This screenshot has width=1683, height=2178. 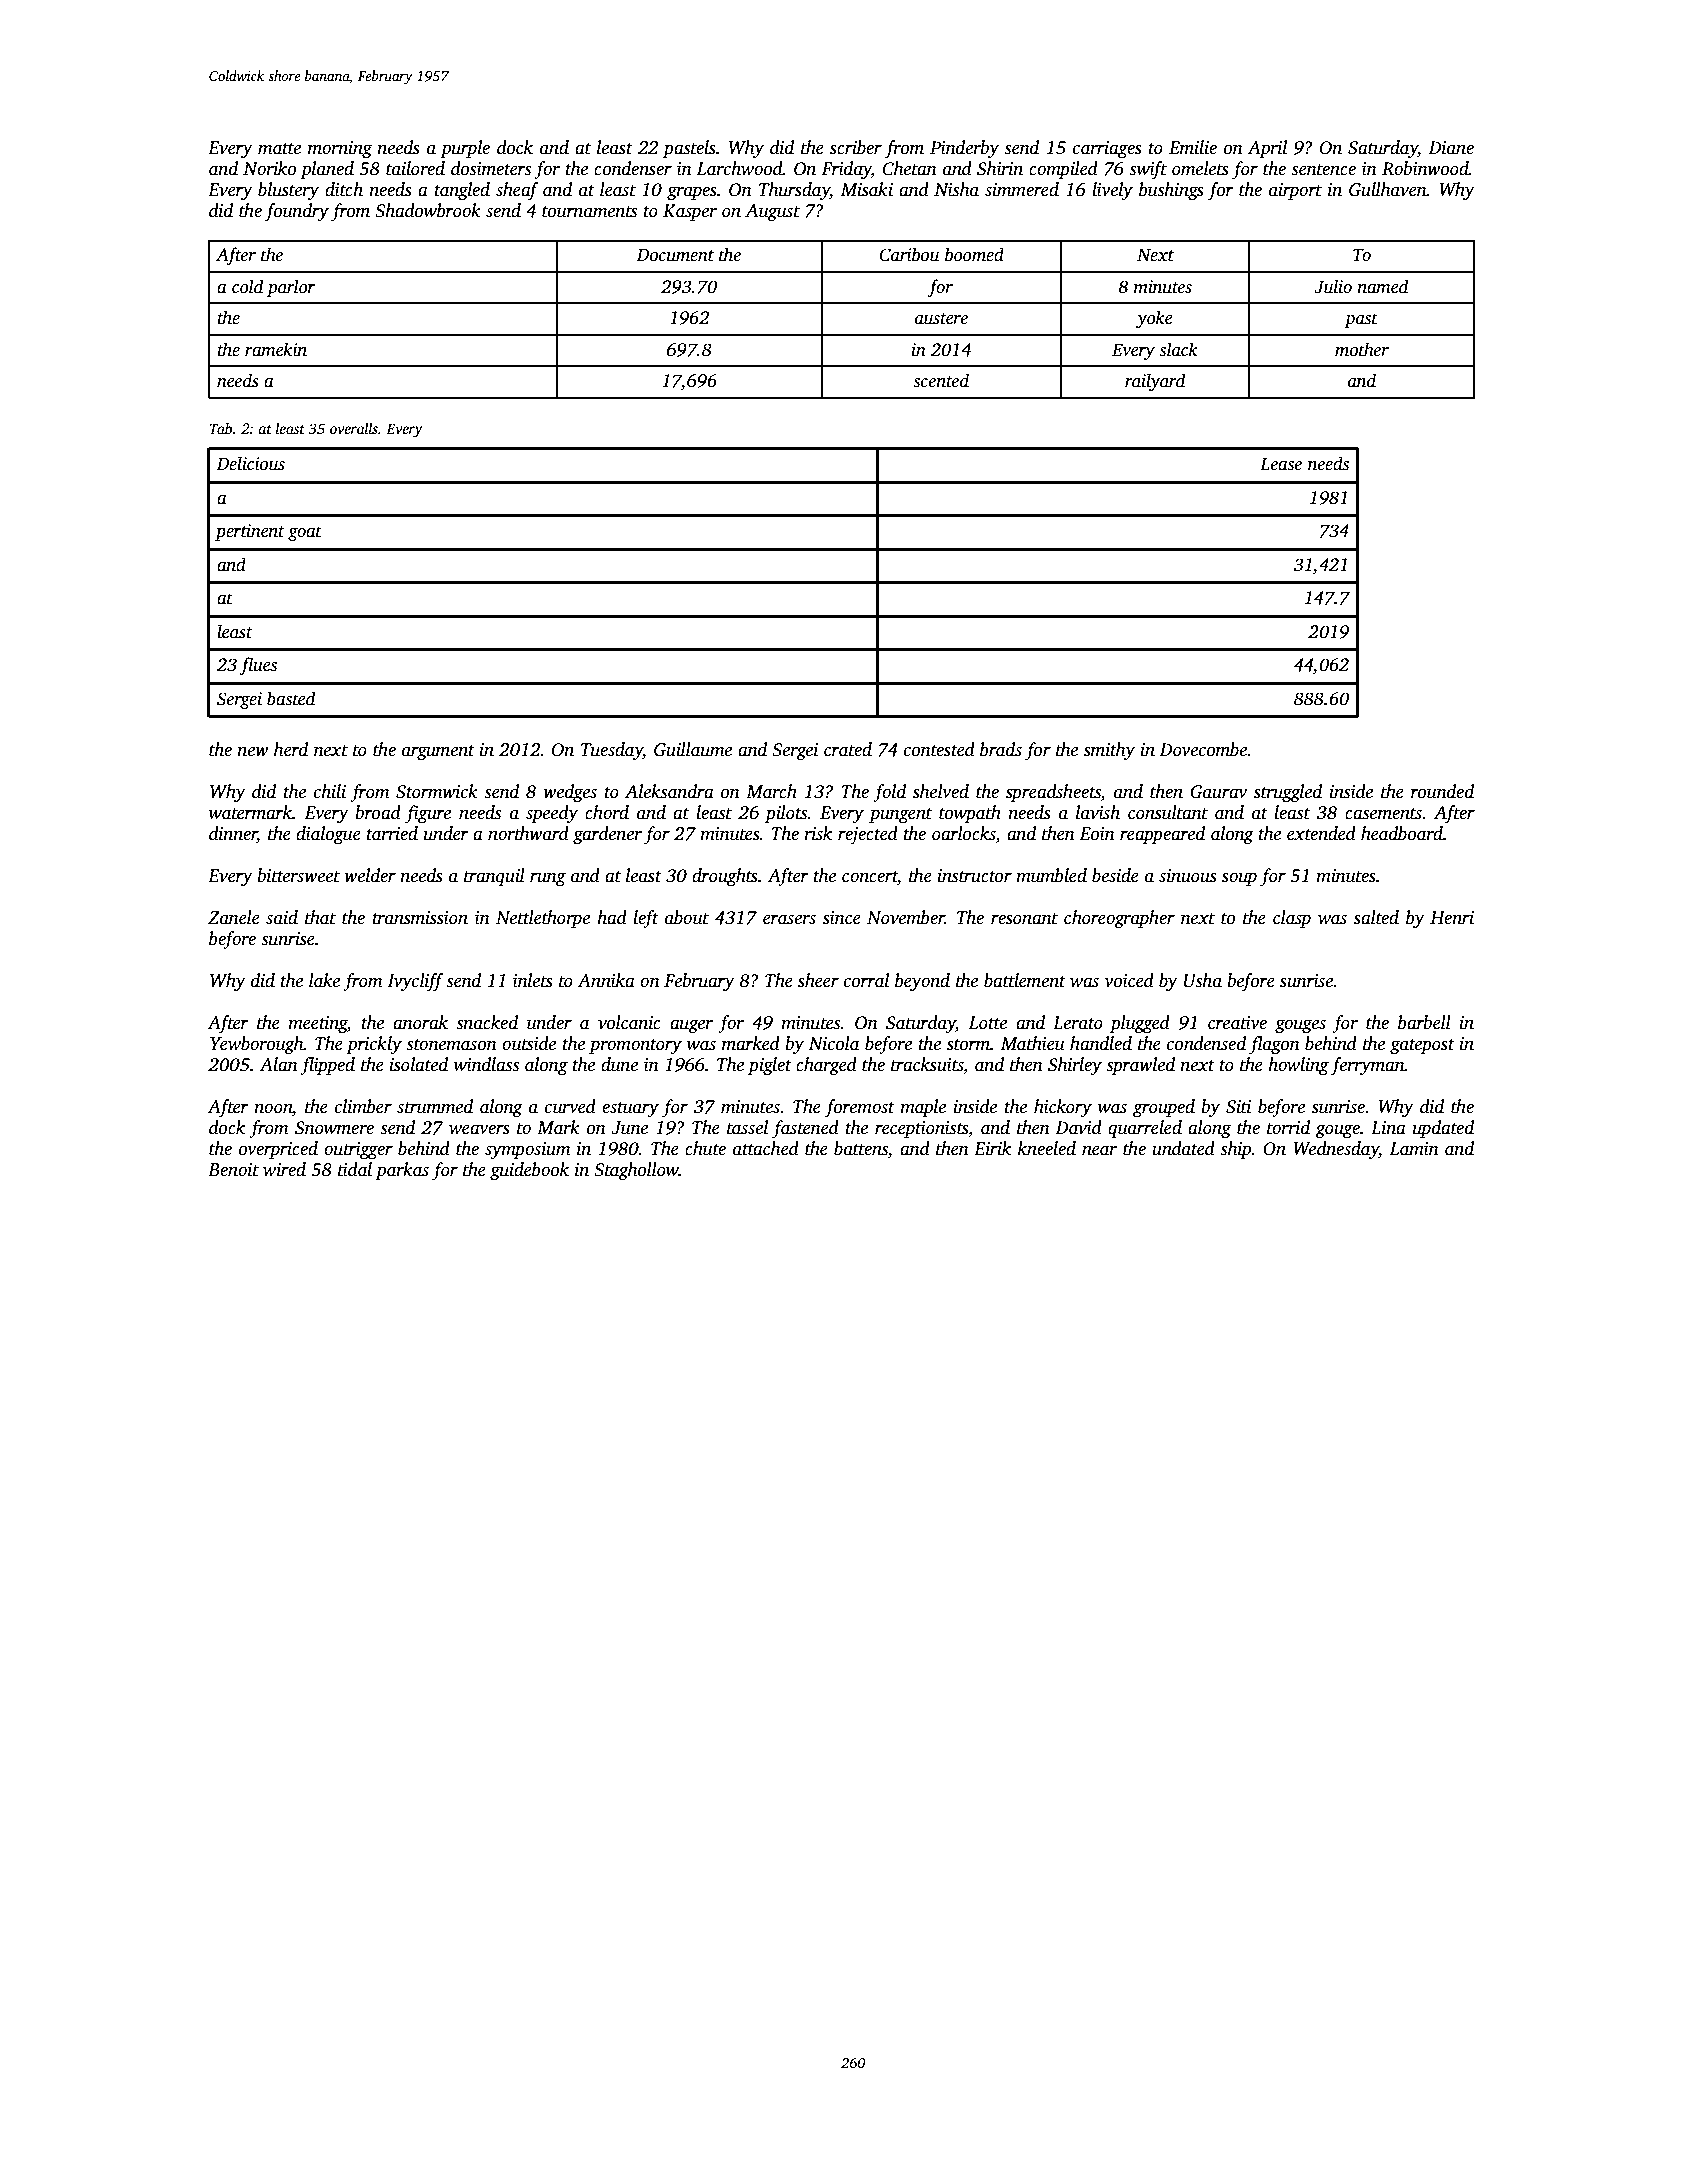 I want to click on wedges, so click(x=570, y=793).
